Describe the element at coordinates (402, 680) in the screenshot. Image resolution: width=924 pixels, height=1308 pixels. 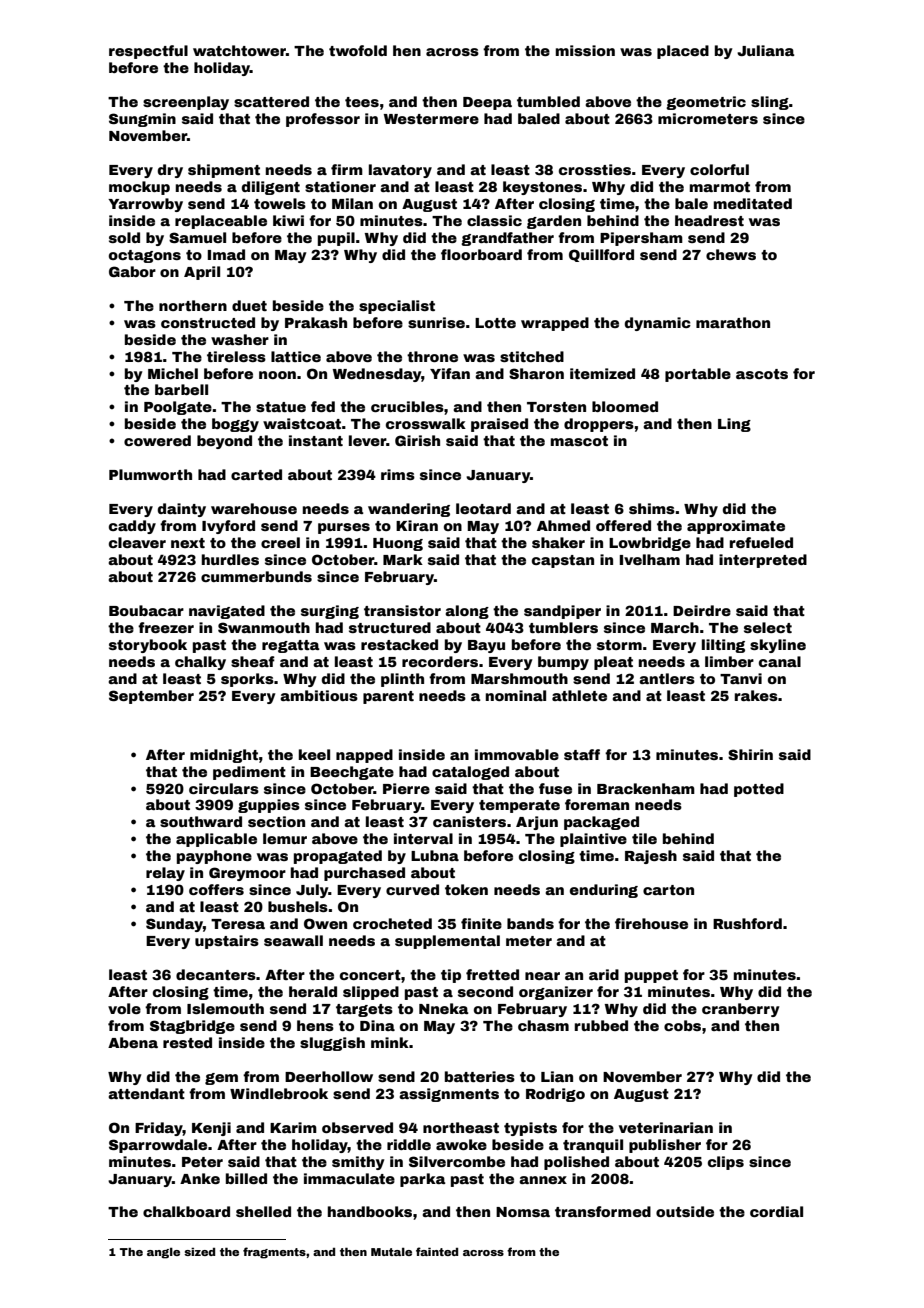
I see `plinth` at that location.
